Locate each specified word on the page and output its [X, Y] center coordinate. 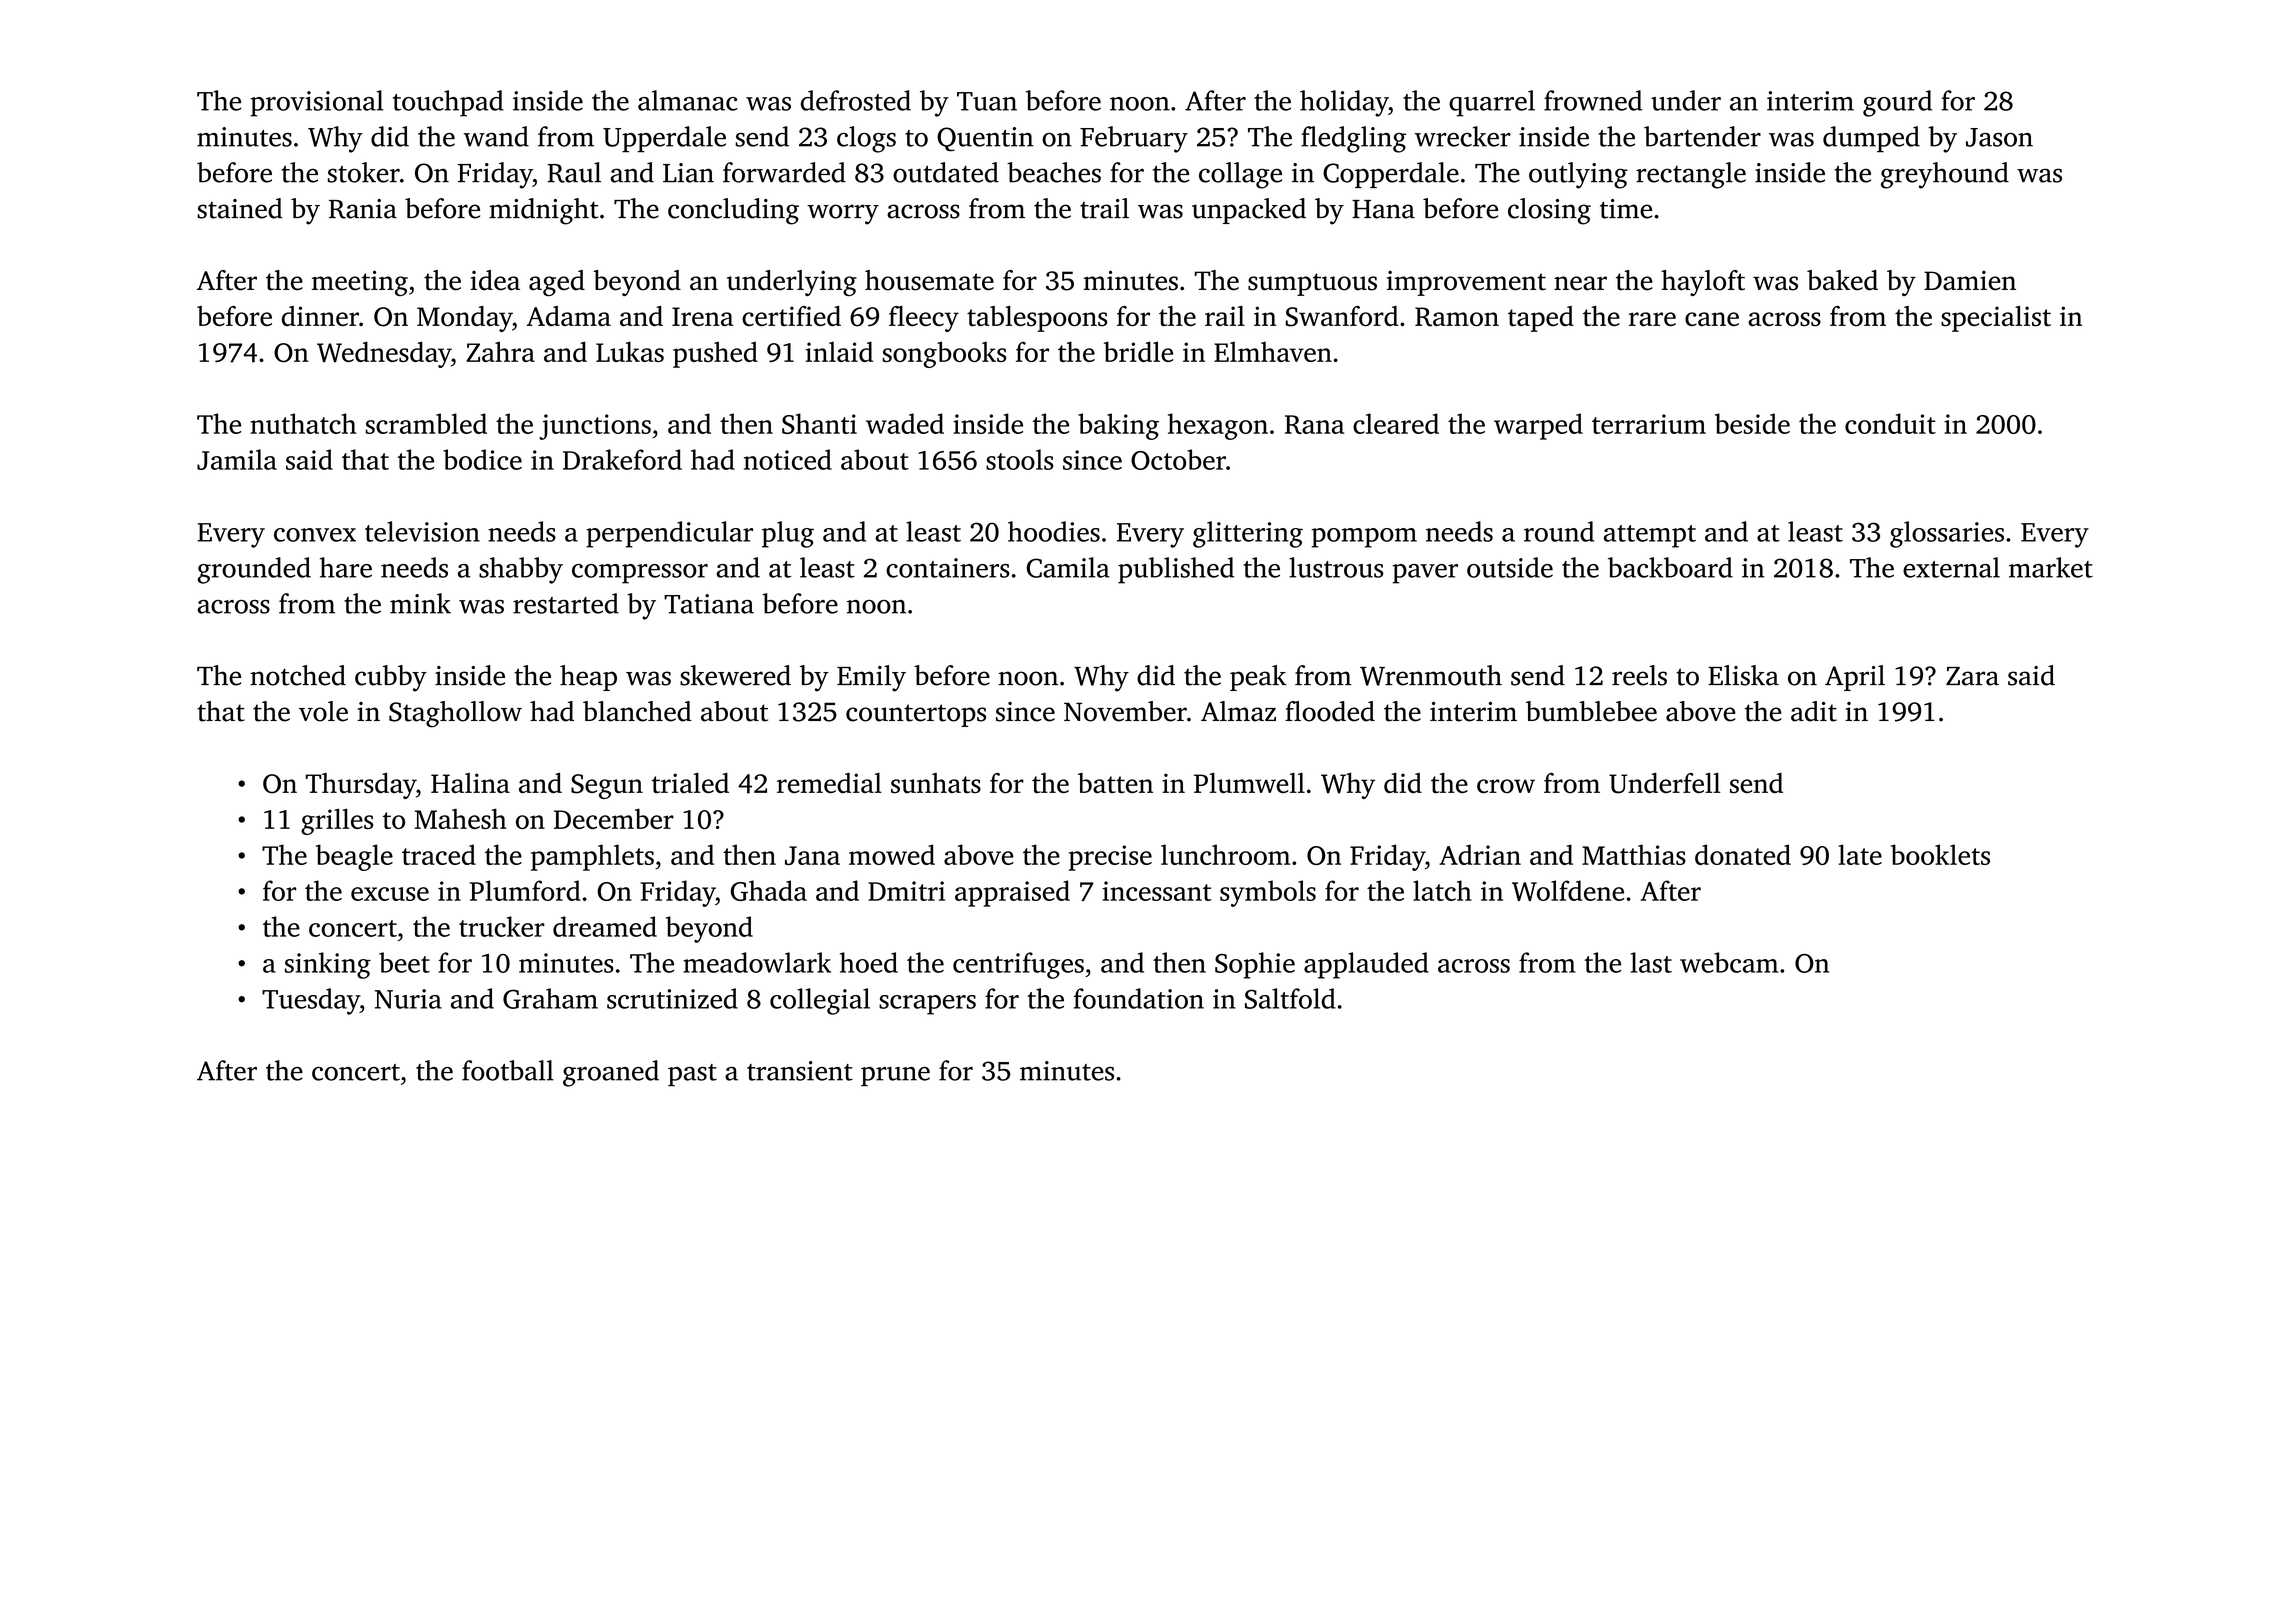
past [692, 1075]
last [1651, 962]
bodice [482, 459]
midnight [543, 211]
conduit [1890, 423]
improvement [1466, 283]
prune [895, 1077]
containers [948, 568]
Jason [1999, 137]
